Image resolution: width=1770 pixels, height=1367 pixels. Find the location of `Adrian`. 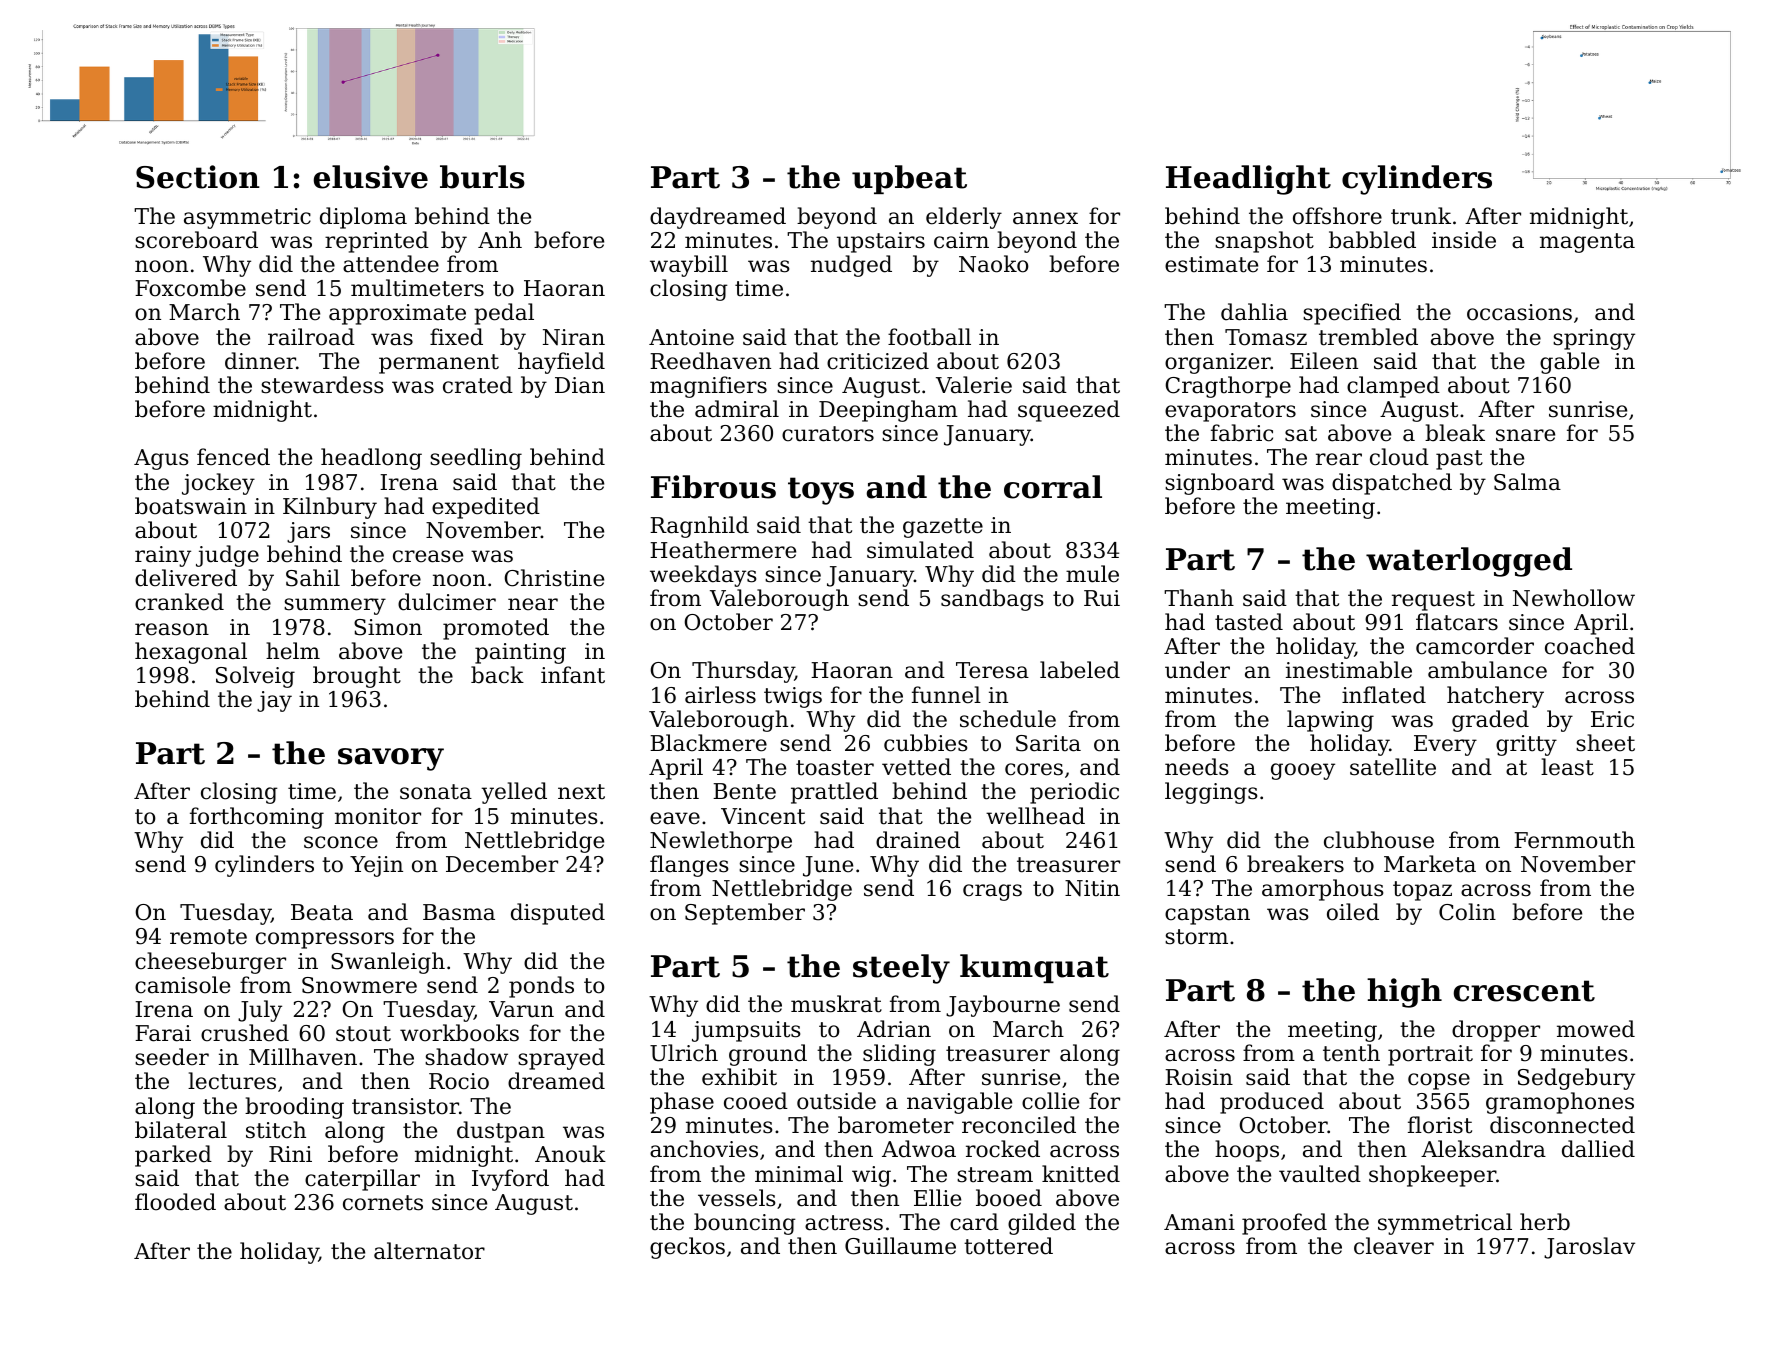

Adrian is located at coordinates (894, 1029).
